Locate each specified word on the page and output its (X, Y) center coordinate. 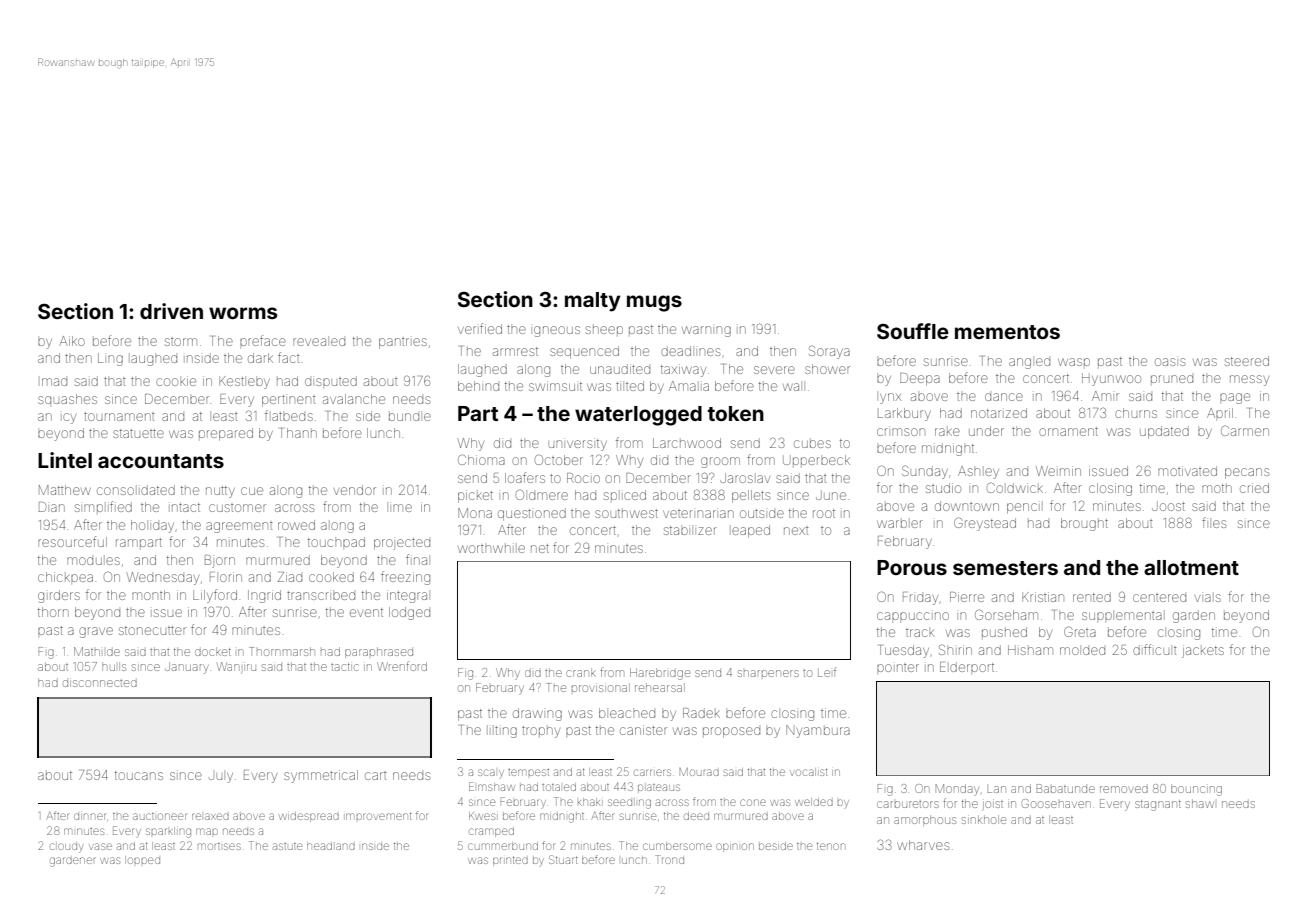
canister (643, 730)
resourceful (72, 541)
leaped (751, 531)
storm (181, 342)
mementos (1007, 332)
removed (1124, 789)
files (1214, 522)
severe (774, 370)
